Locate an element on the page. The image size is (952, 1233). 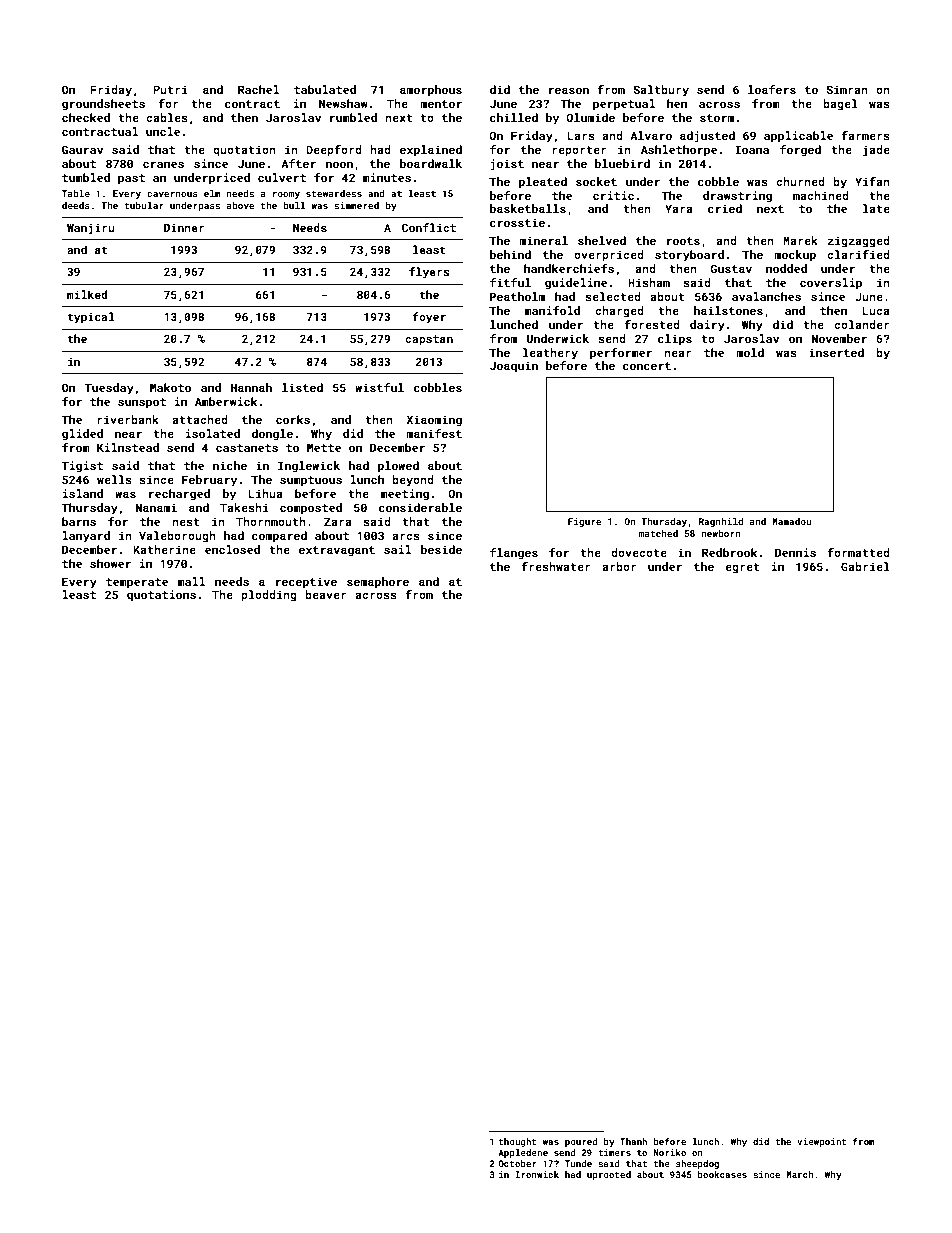
glided is located at coordinates (82, 435).
